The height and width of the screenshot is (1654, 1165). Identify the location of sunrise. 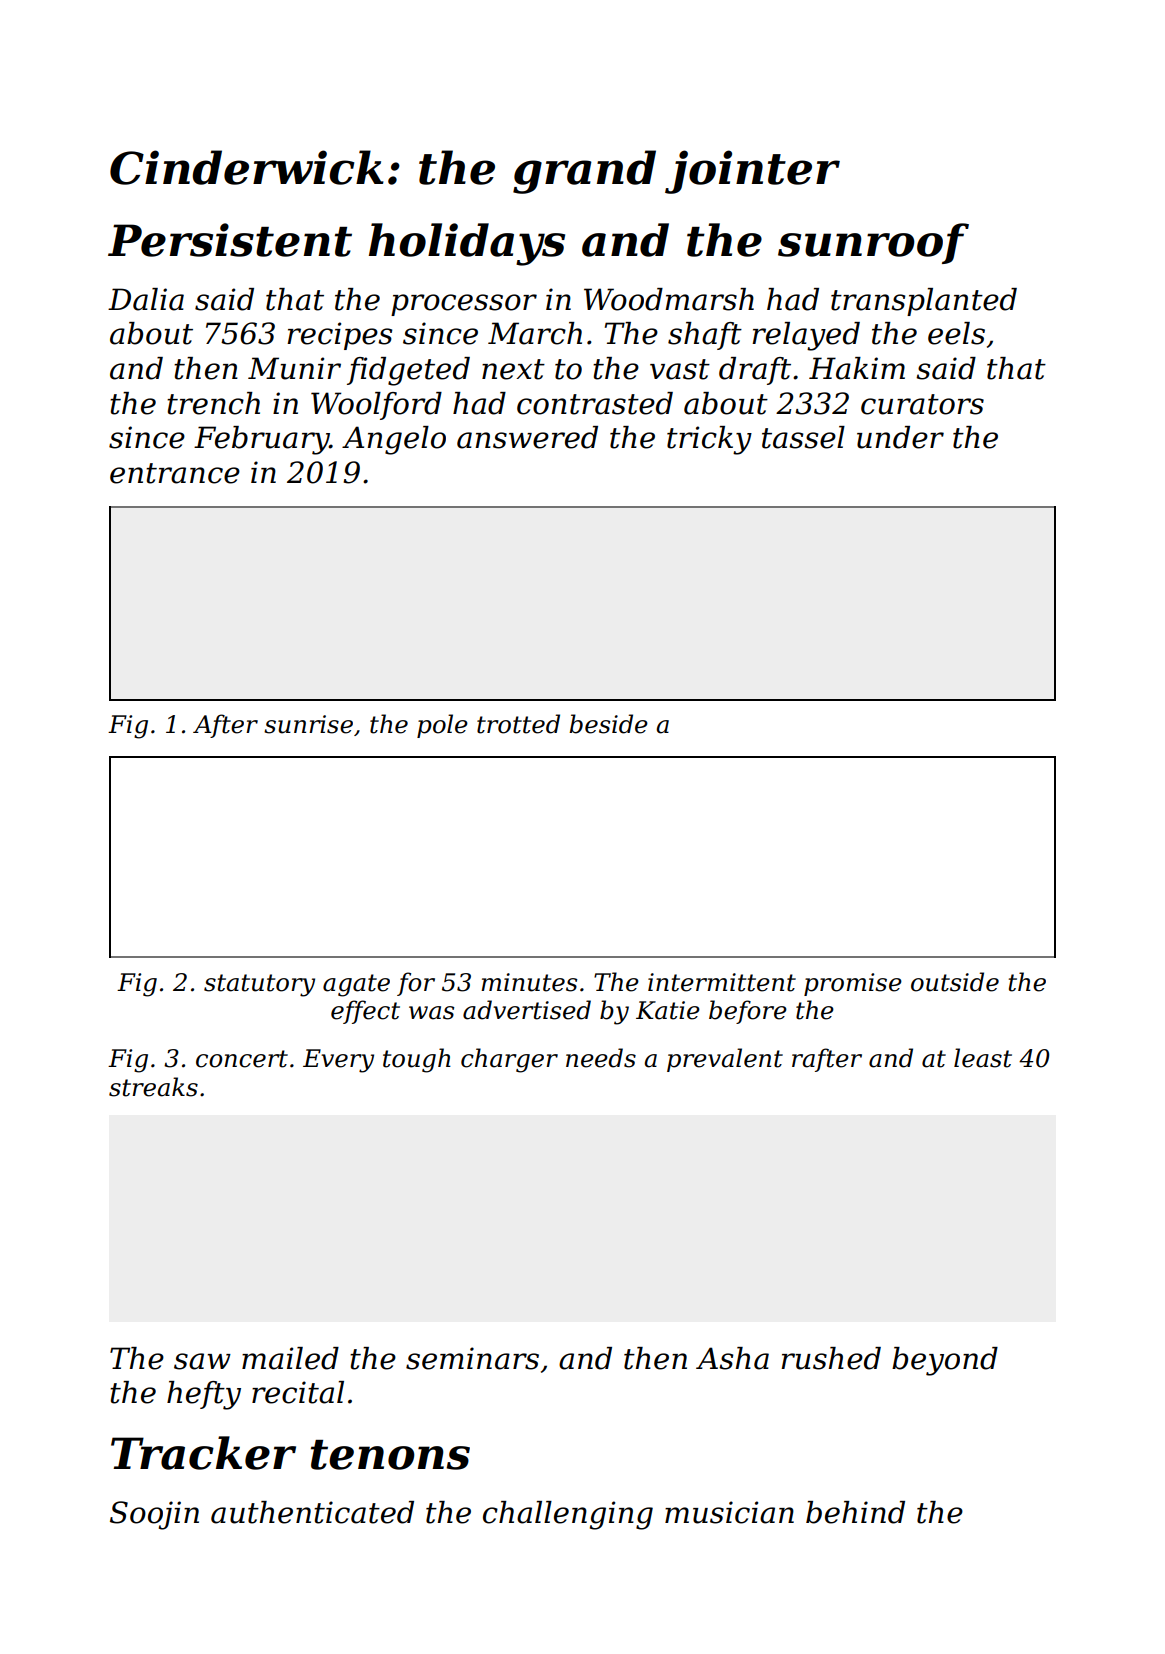
(308, 724).
